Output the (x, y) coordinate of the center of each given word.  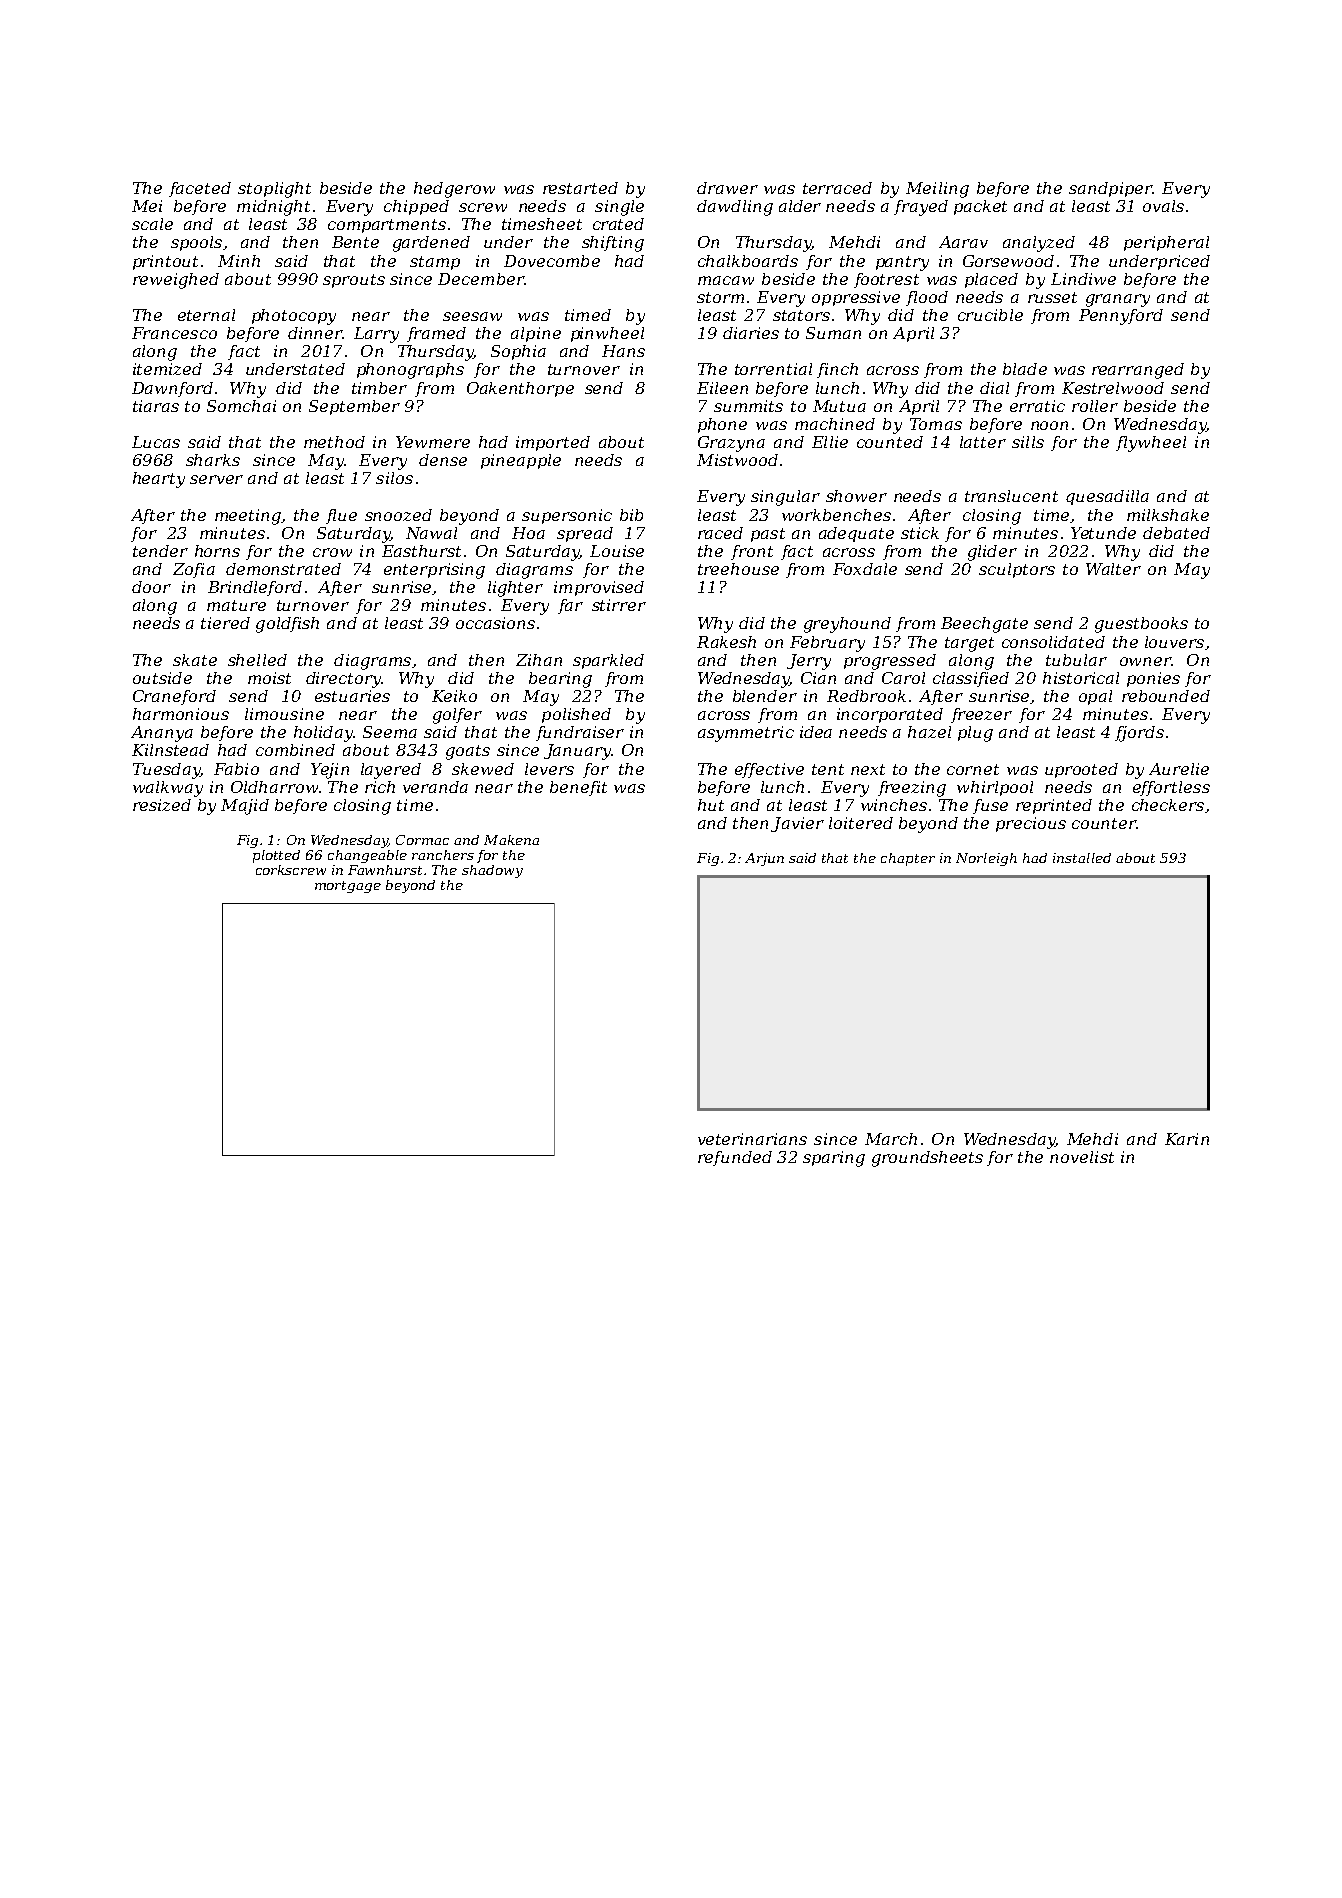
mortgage (348, 887)
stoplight (274, 190)
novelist (1082, 1157)
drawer (727, 188)
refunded (735, 1158)
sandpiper (1110, 189)
